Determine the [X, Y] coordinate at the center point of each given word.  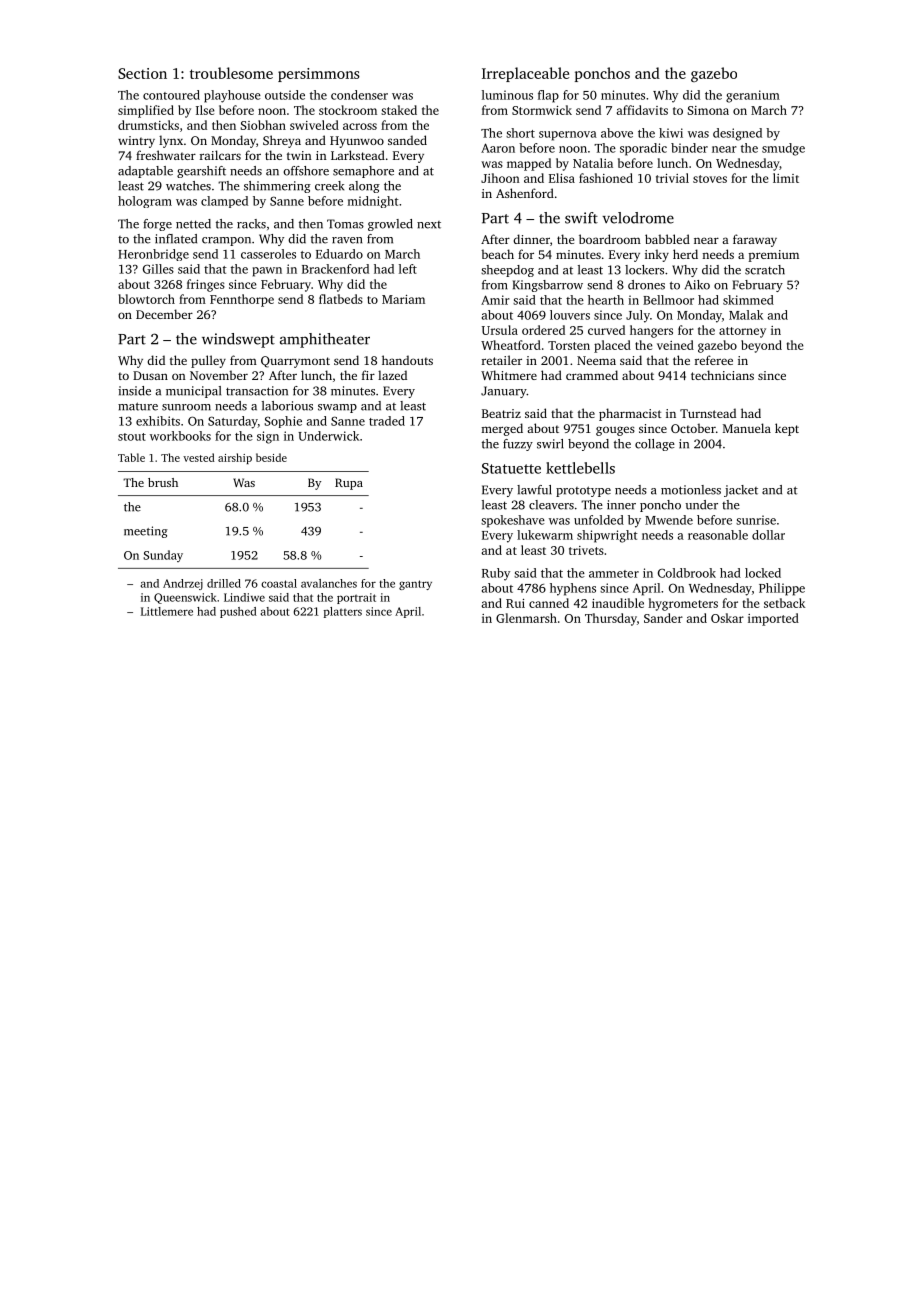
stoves [710, 179]
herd [685, 254]
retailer [502, 360]
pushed [238, 612]
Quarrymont [295, 362]
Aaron [498, 148]
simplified [146, 111]
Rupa [349, 484]
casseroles [268, 254]
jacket [741, 491]
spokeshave [513, 521]
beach [497, 254]
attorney [742, 332]
